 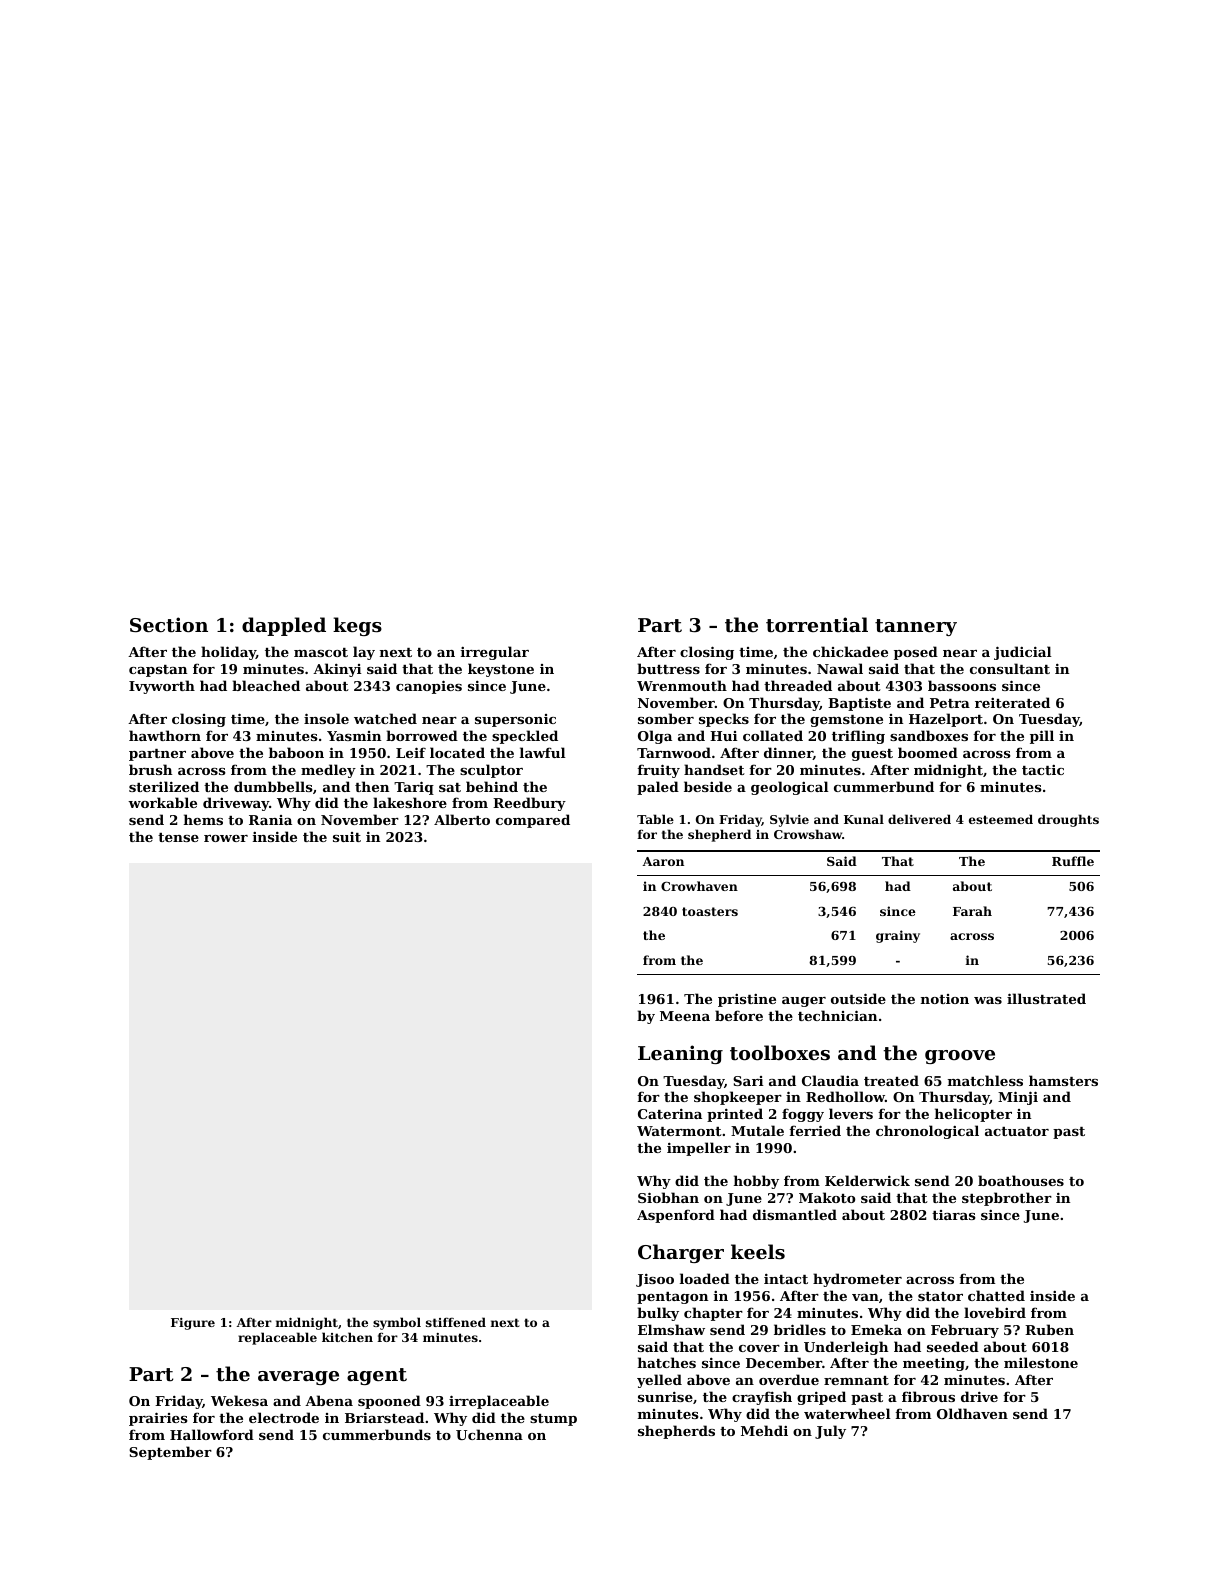 I want to click on Figure, so click(x=193, y=1324).
